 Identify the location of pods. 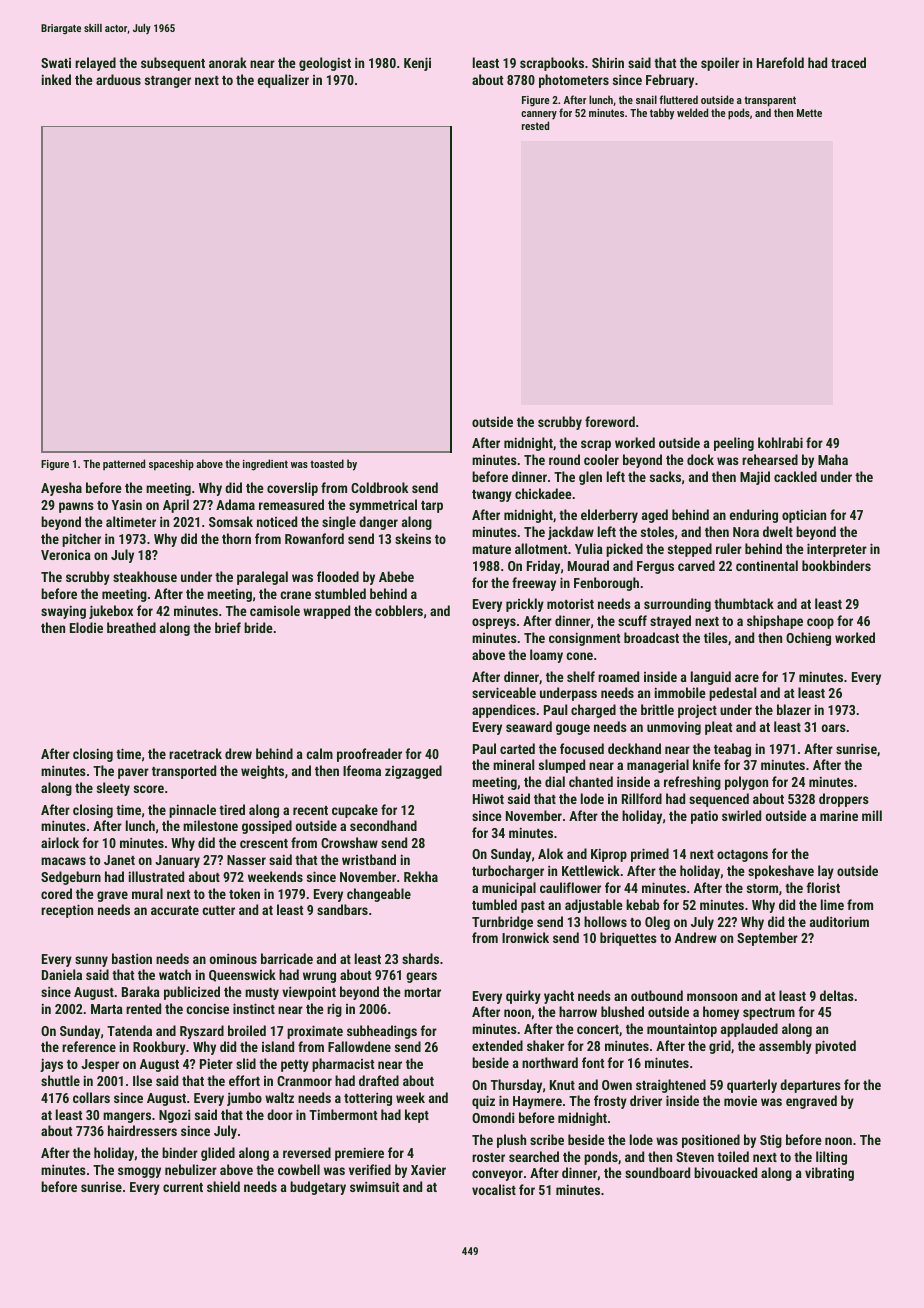
(739, 114).
